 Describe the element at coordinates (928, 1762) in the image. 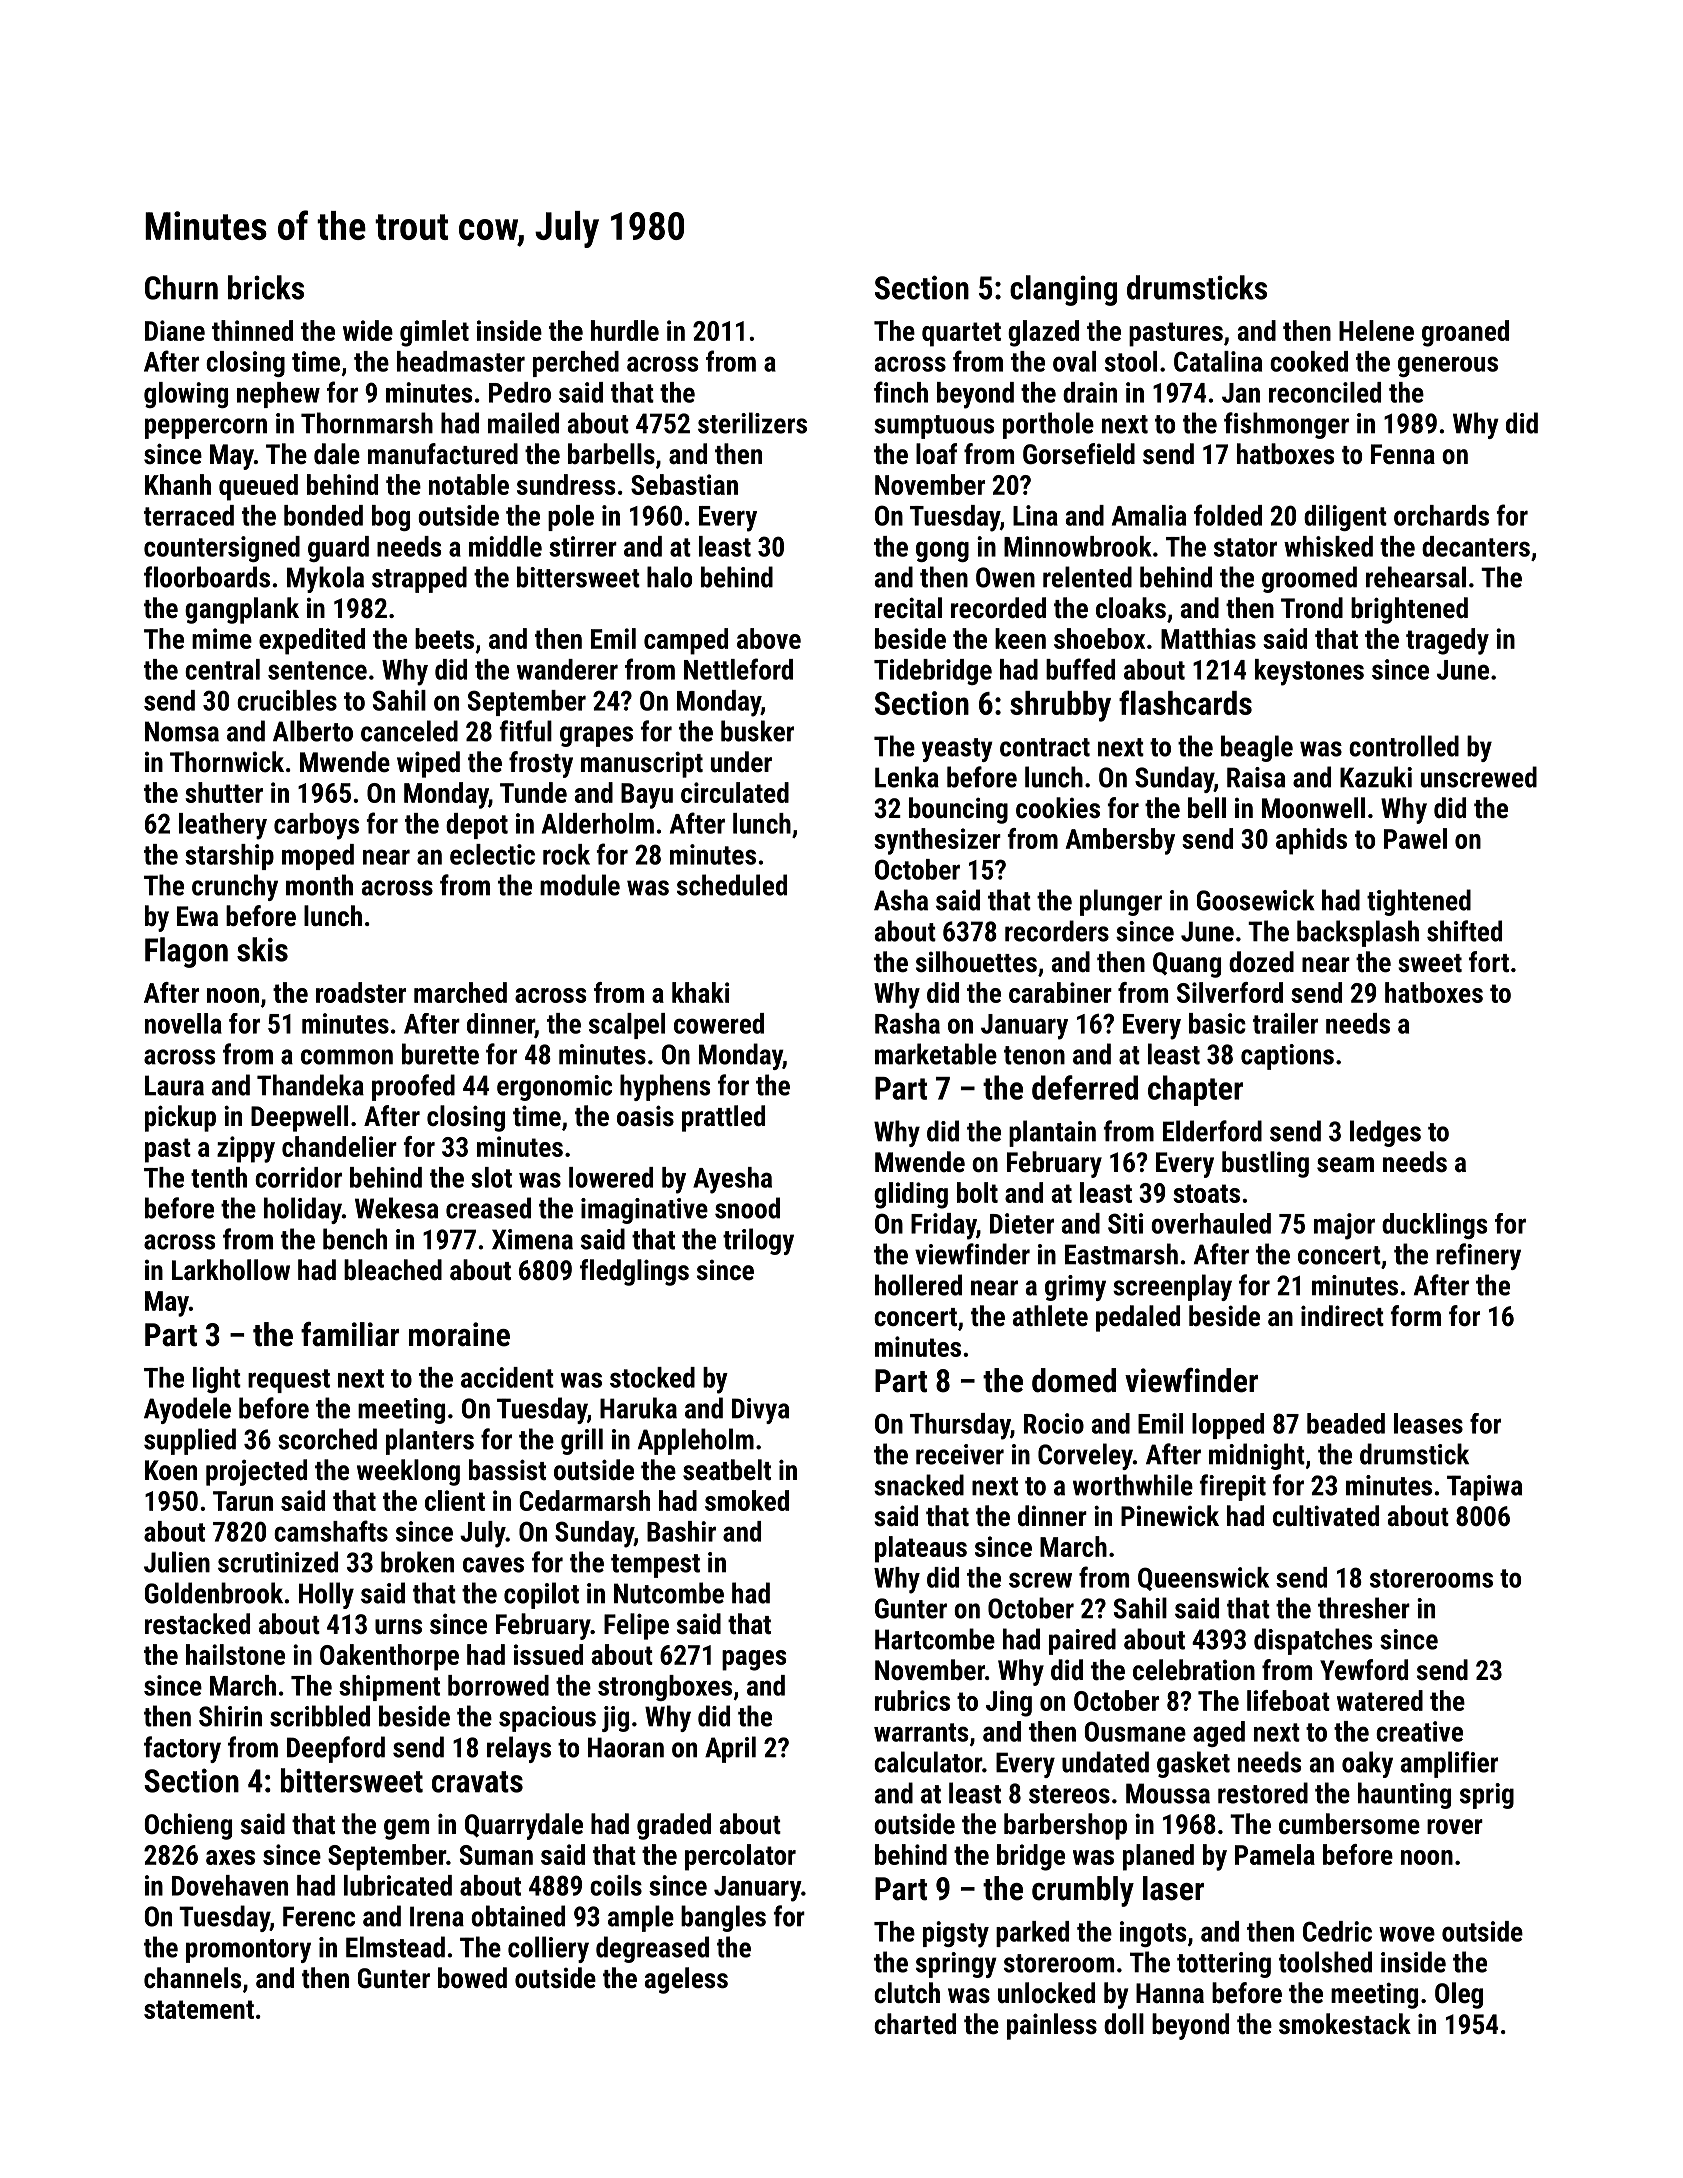

I see `calculator` at that location.
